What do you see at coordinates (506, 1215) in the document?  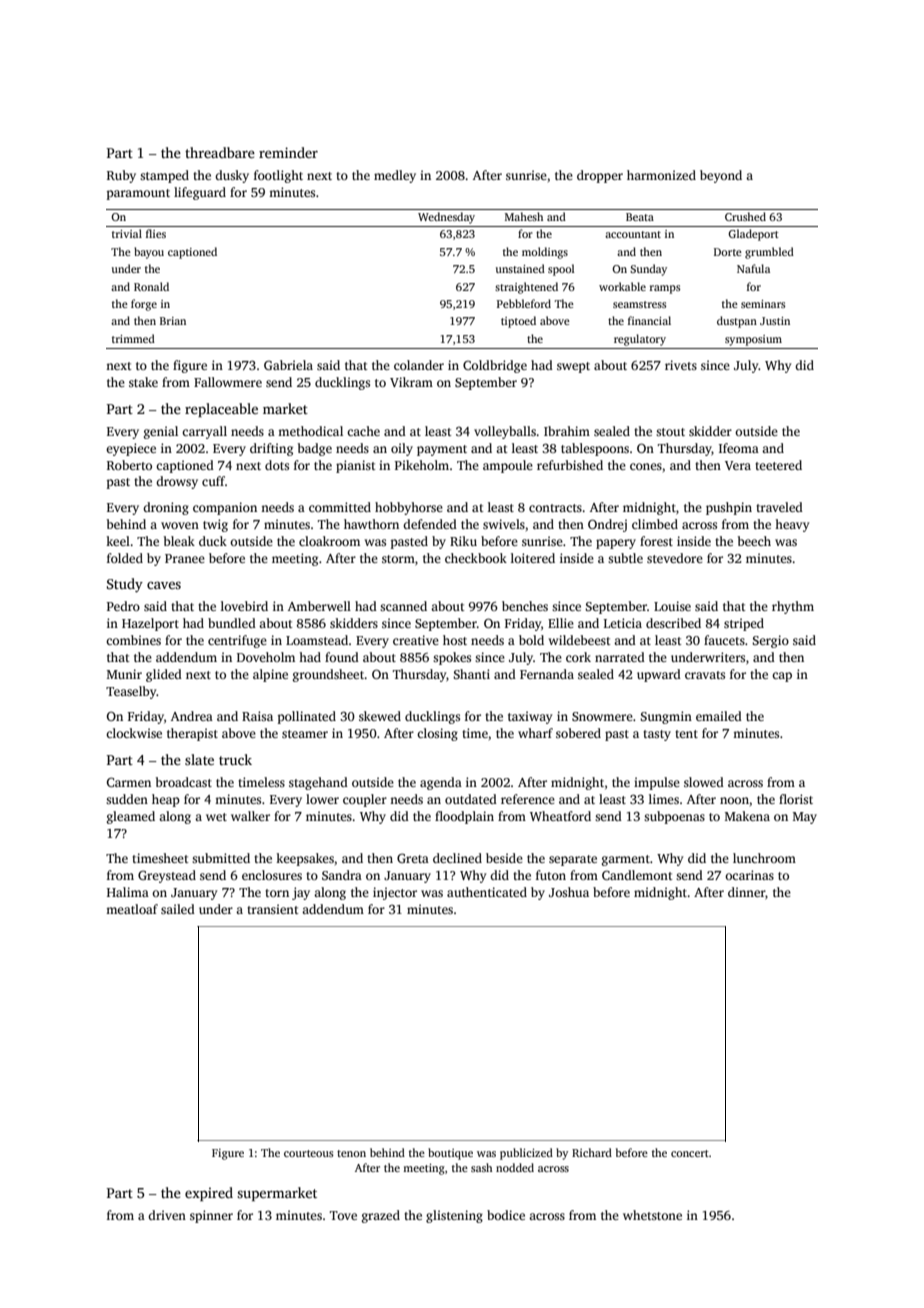 I see `bodice` at bounding box center [506, 1215].
